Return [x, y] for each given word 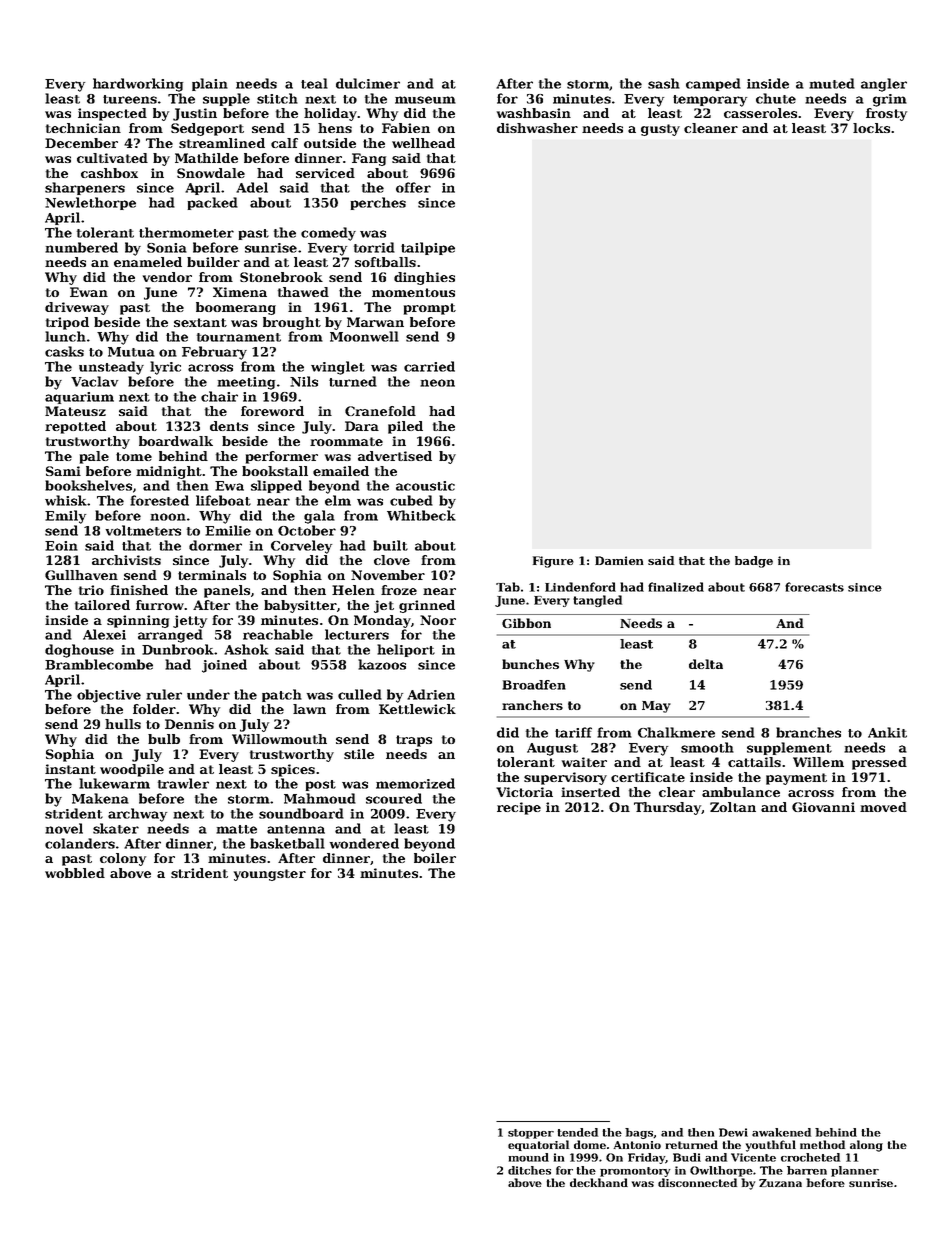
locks [871, 128]
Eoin [61, 546]
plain [210, 84]
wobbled [75, 873]
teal [314, 83]
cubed [411, 500]
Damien [619, 560]
